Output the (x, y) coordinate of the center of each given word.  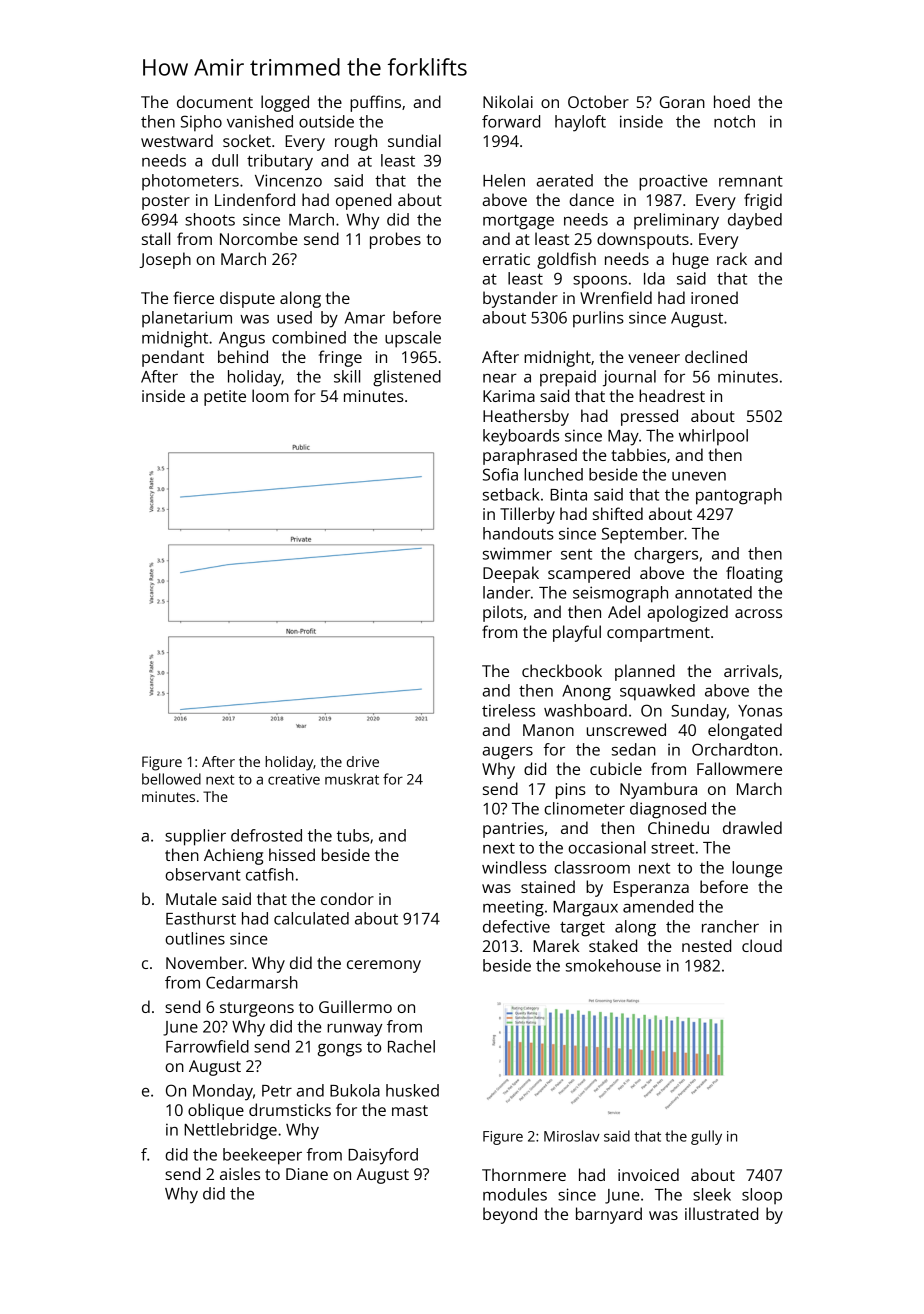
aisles (240, 1173)
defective (516, 926)
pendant (173, 358)
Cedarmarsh (252, 982)
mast (410, 1110)
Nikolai (508, 101)
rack (732, 258)
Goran (682, 102)
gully (706, 1137)
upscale (413, 339)
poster (166, 202)
